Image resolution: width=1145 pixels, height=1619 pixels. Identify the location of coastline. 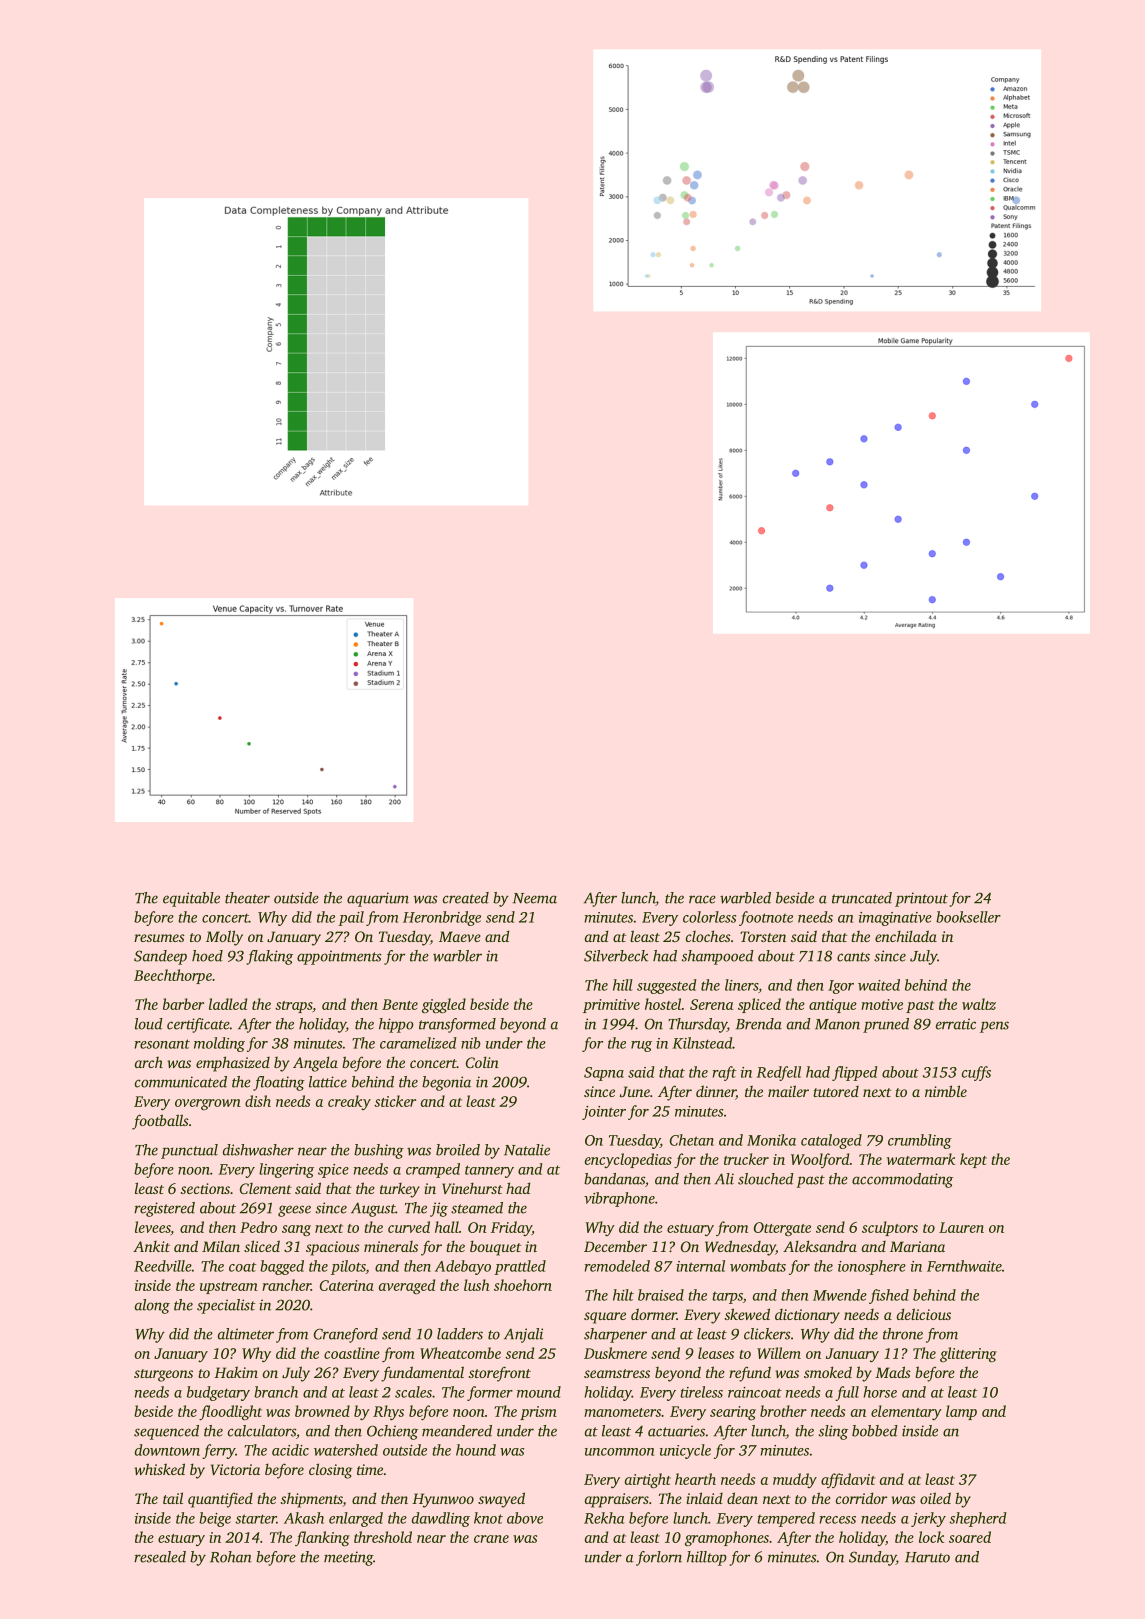
(352, 1353).
